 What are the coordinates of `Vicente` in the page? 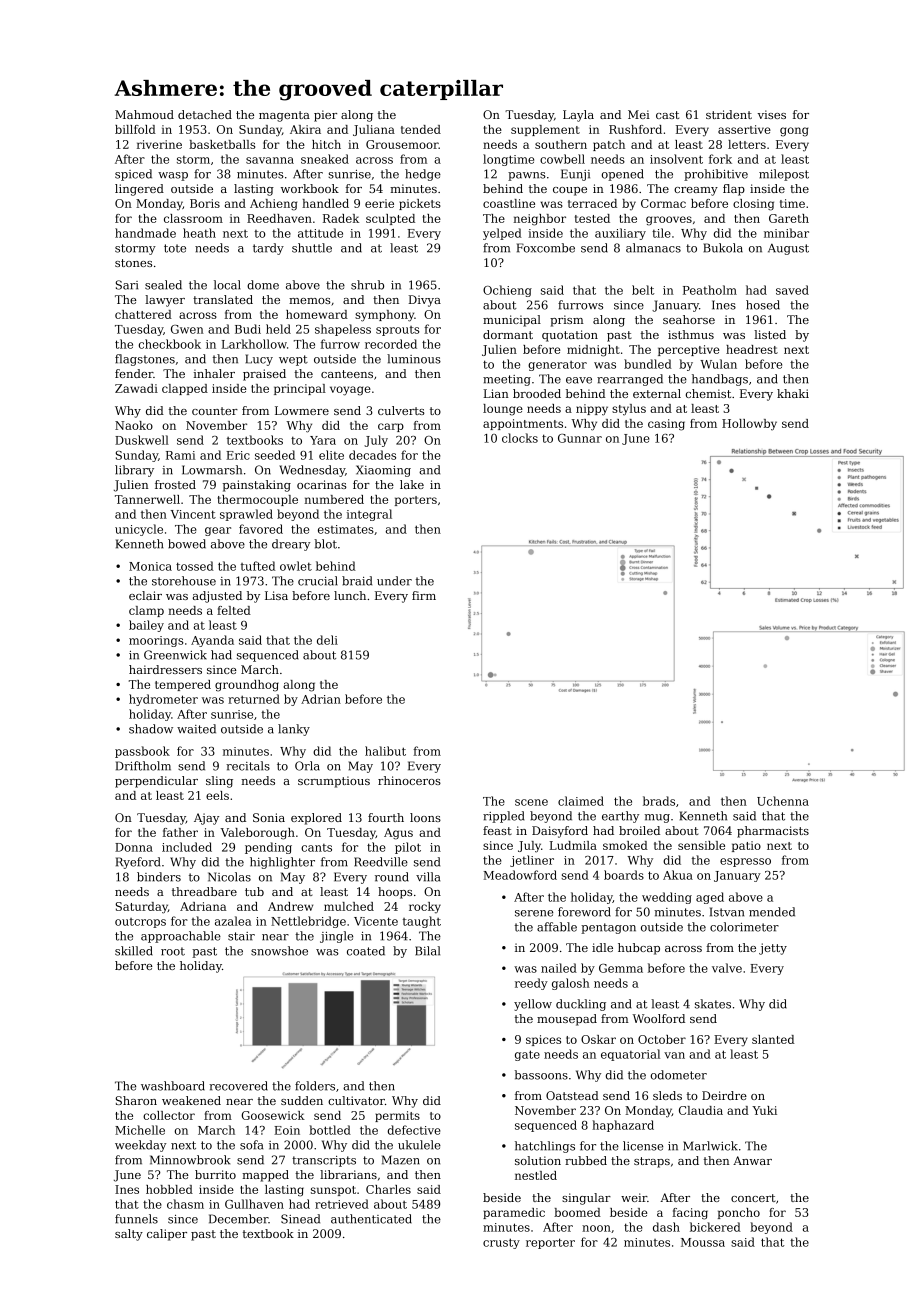 It's located at (376, 921).
